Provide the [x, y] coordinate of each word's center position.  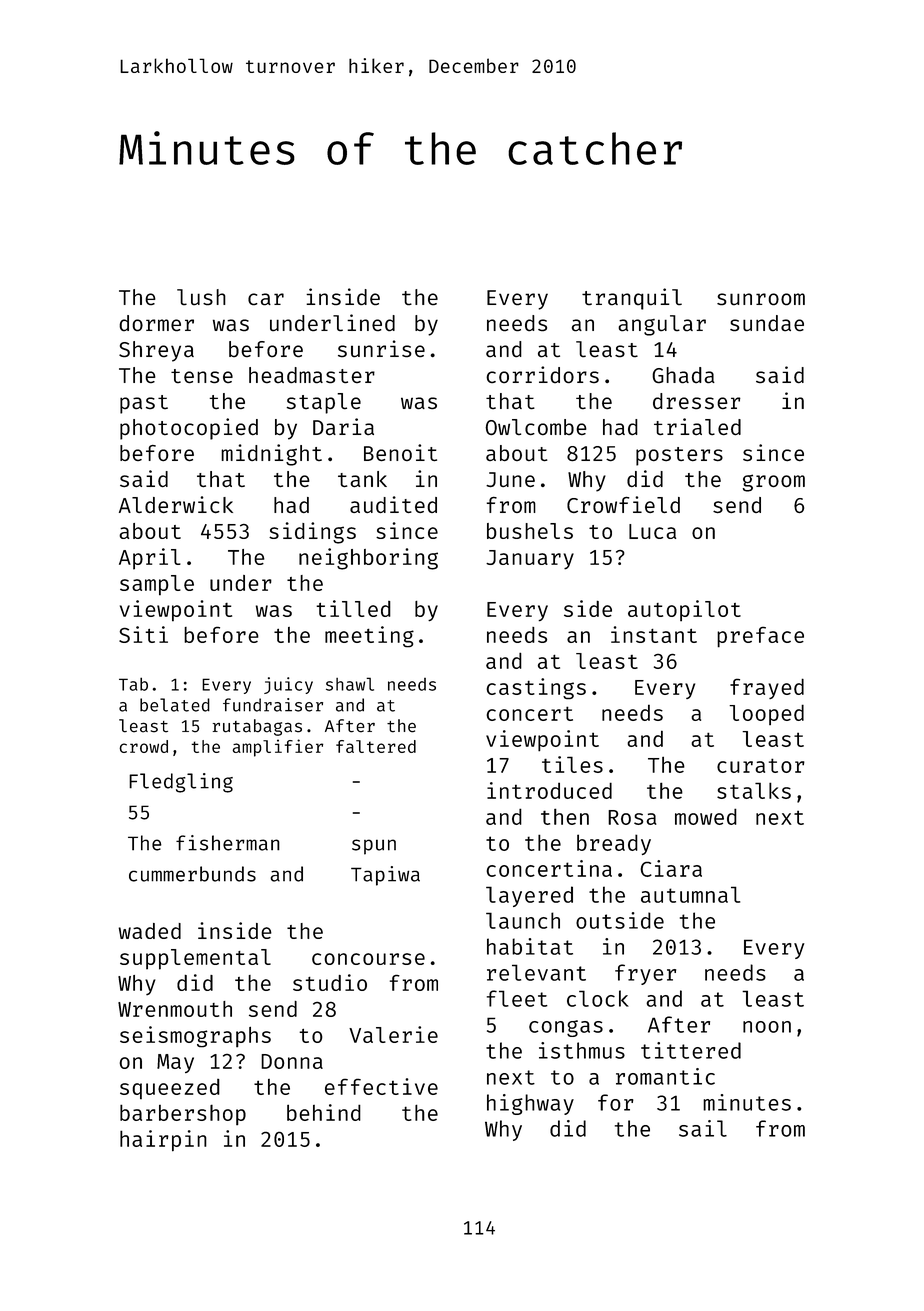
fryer [645, 974]
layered [529, 896]
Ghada [683, 375]
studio [330, 982]
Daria [343, 426]
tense [202, 376]
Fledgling [181, 783]
